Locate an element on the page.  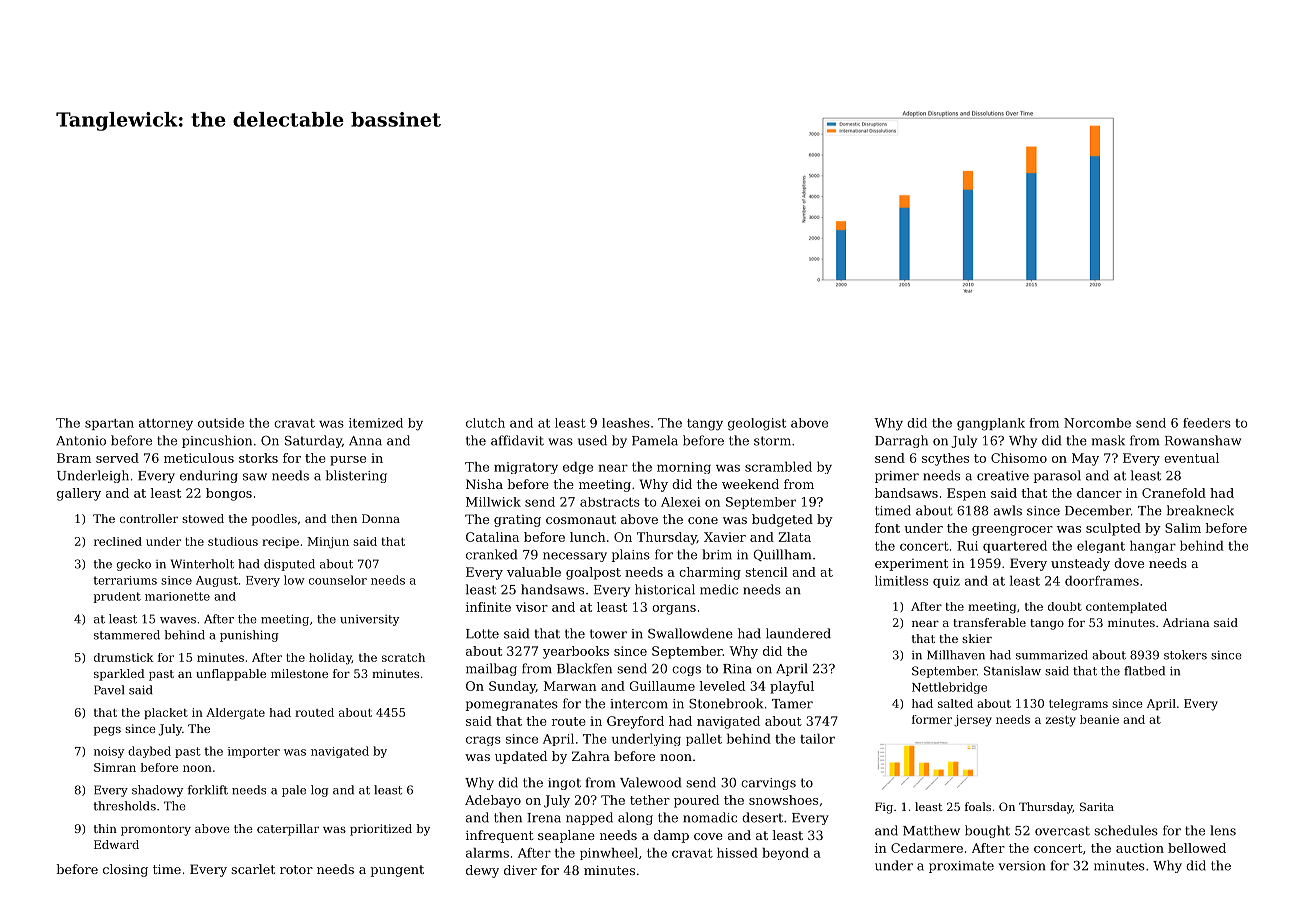
carvings is located at coordinates (768, 784).
